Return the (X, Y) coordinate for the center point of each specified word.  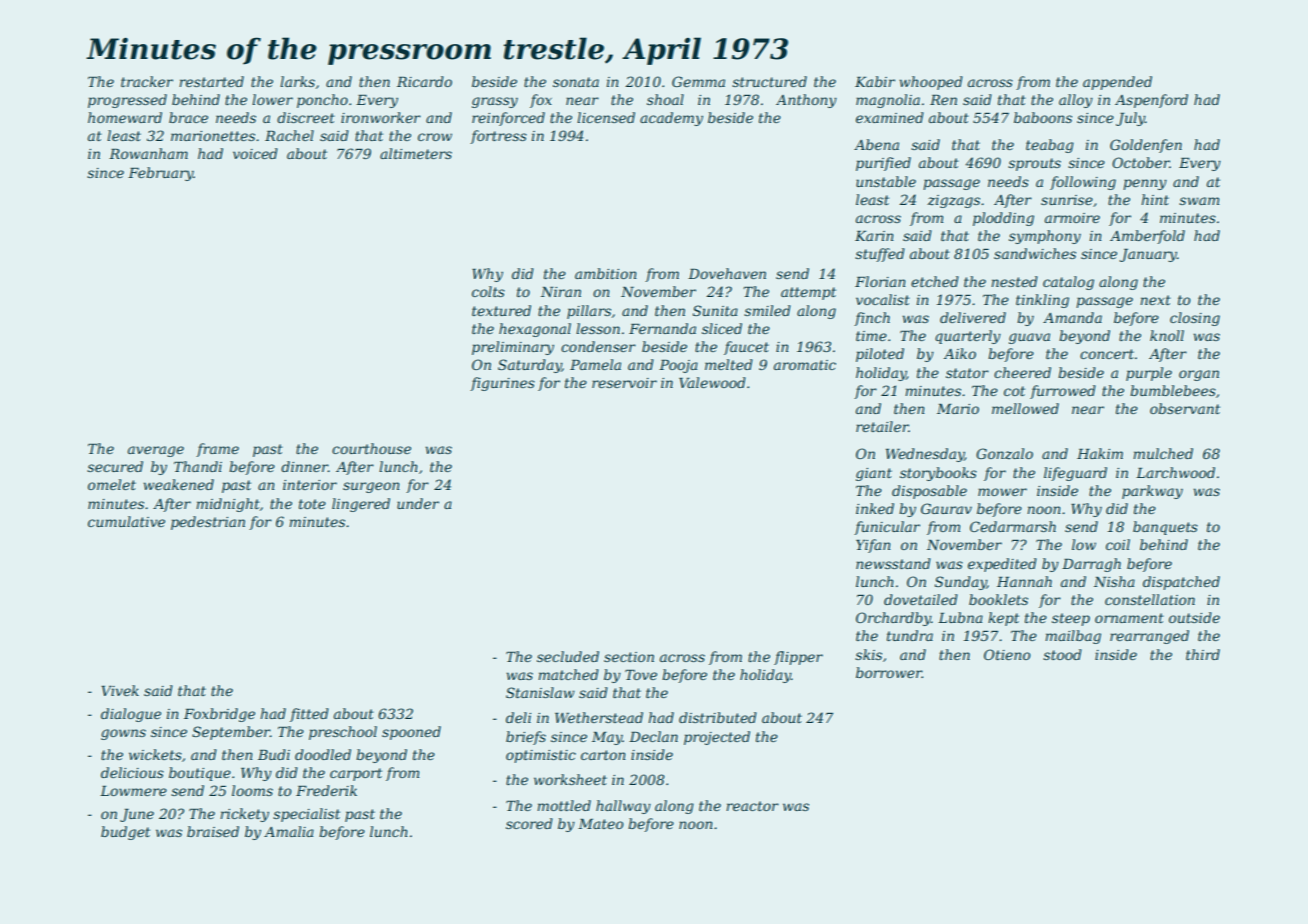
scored (529, 823)
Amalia (289, 831)
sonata (576, 82)
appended (1117, 83)
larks (297, 81)
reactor (752, 806)
